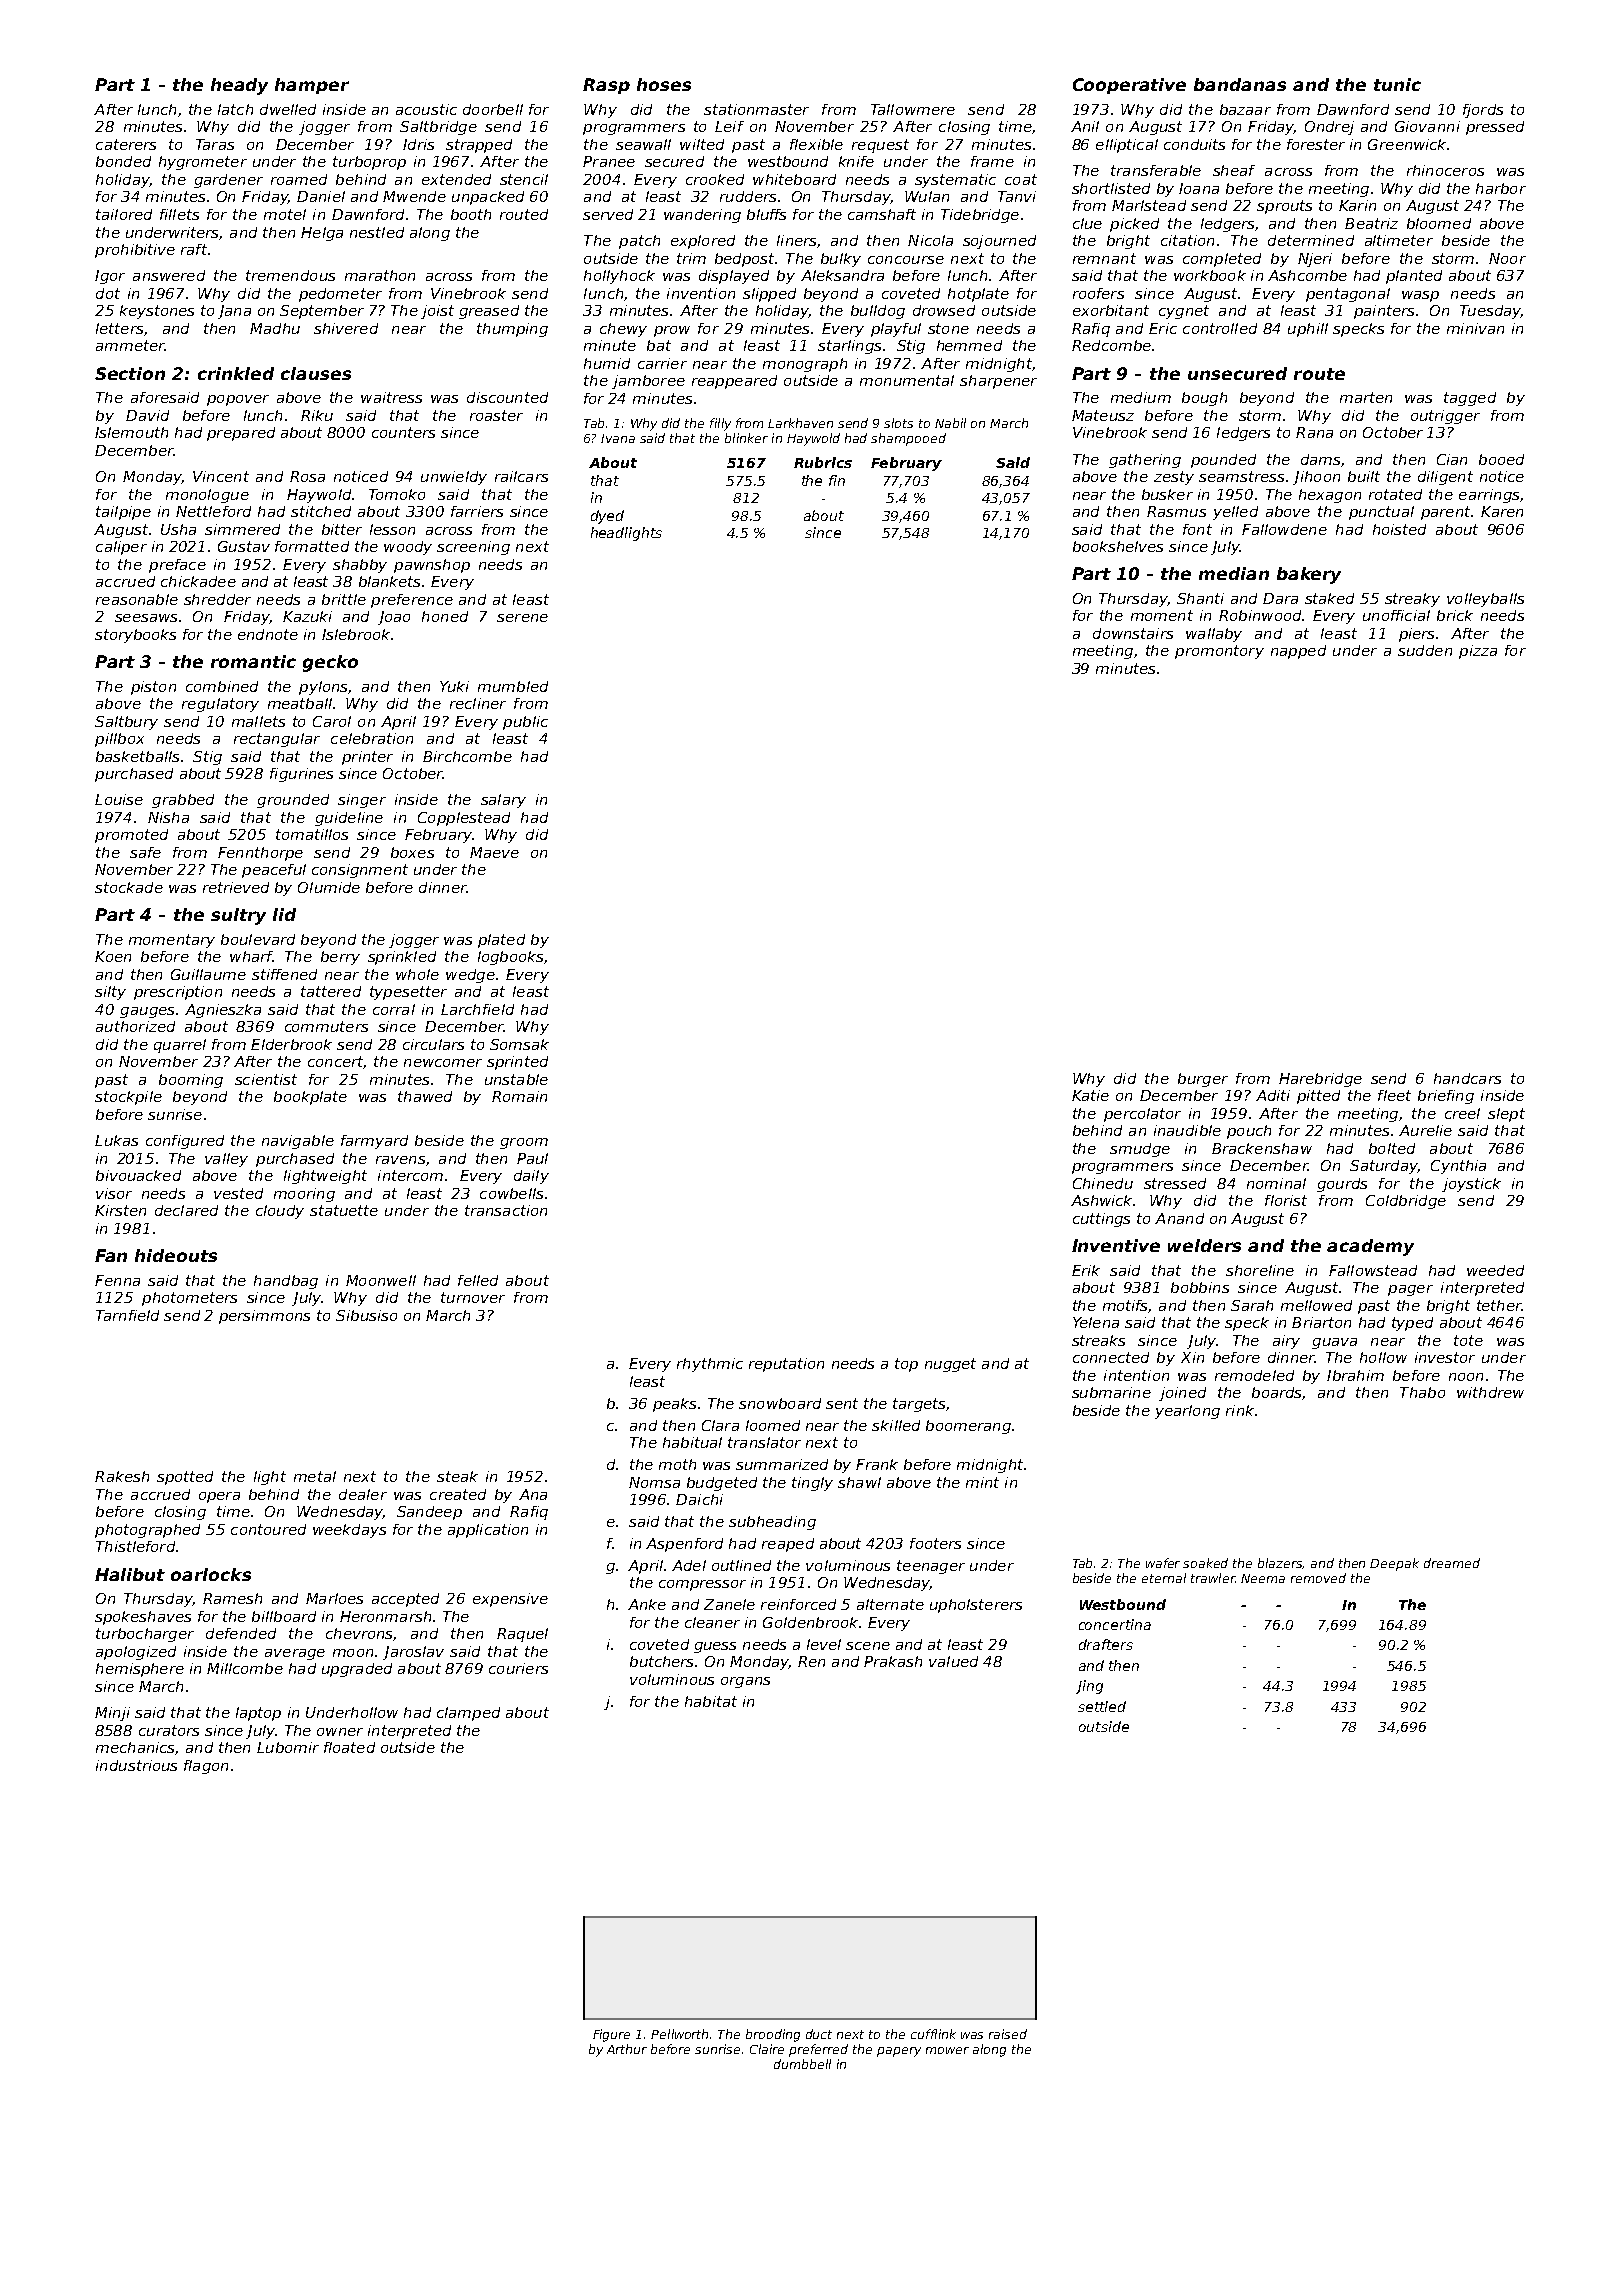  What do you see at coordinates (823, 462) in the image?
I see `Rubrics` at bounding box center [823, 462].
